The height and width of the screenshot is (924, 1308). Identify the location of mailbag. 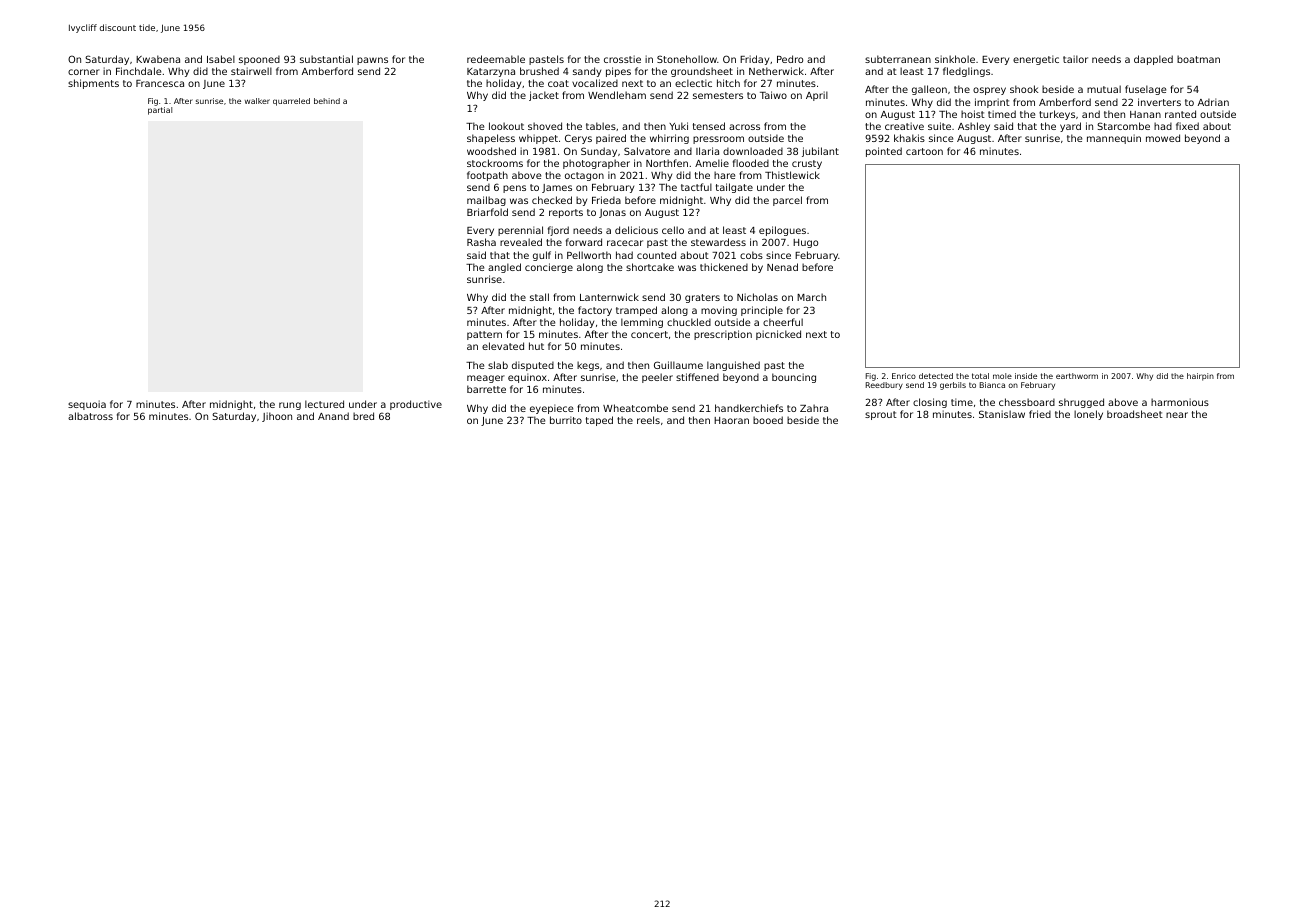
(486, 201).
